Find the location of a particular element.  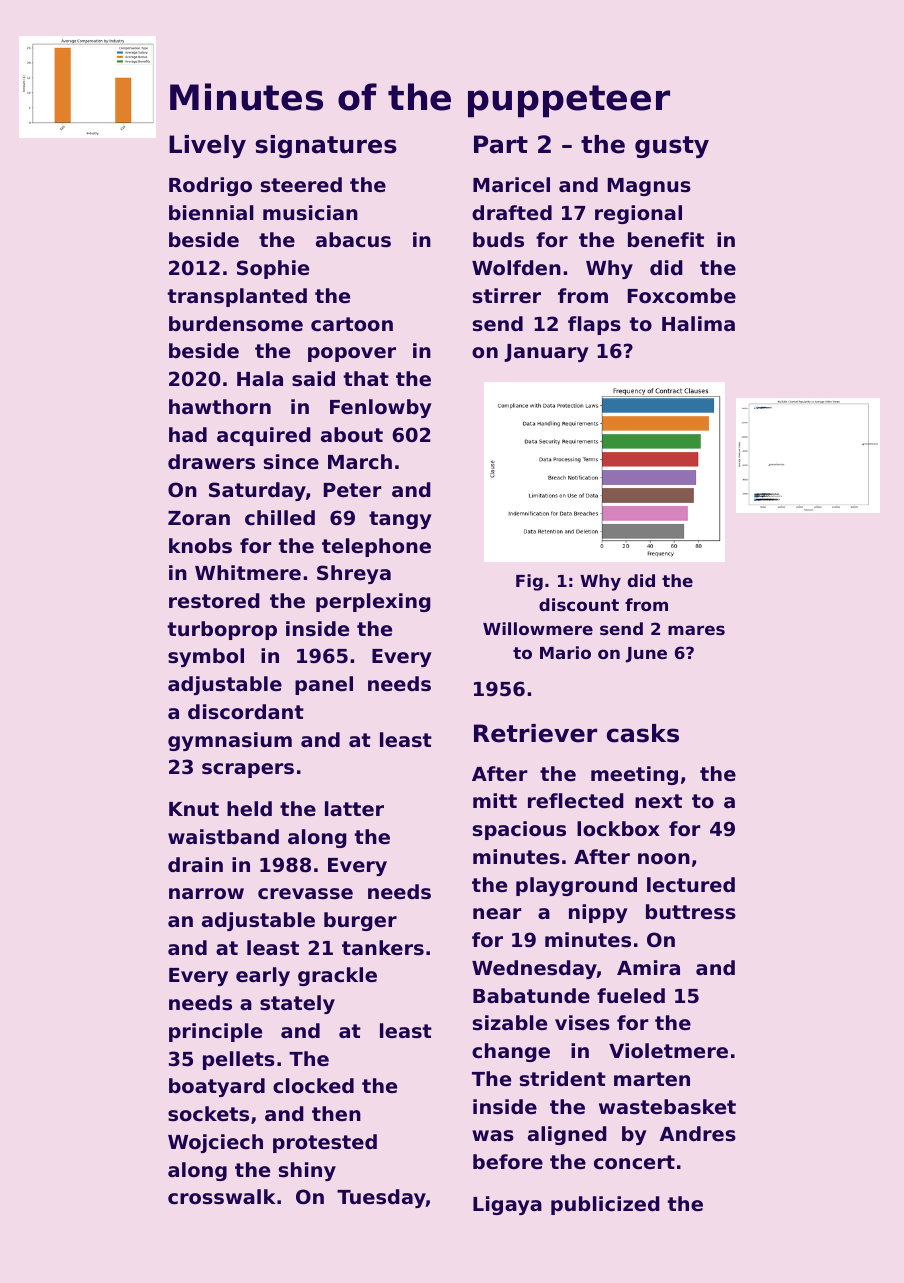

latter is located at coordinates (354, 808).
